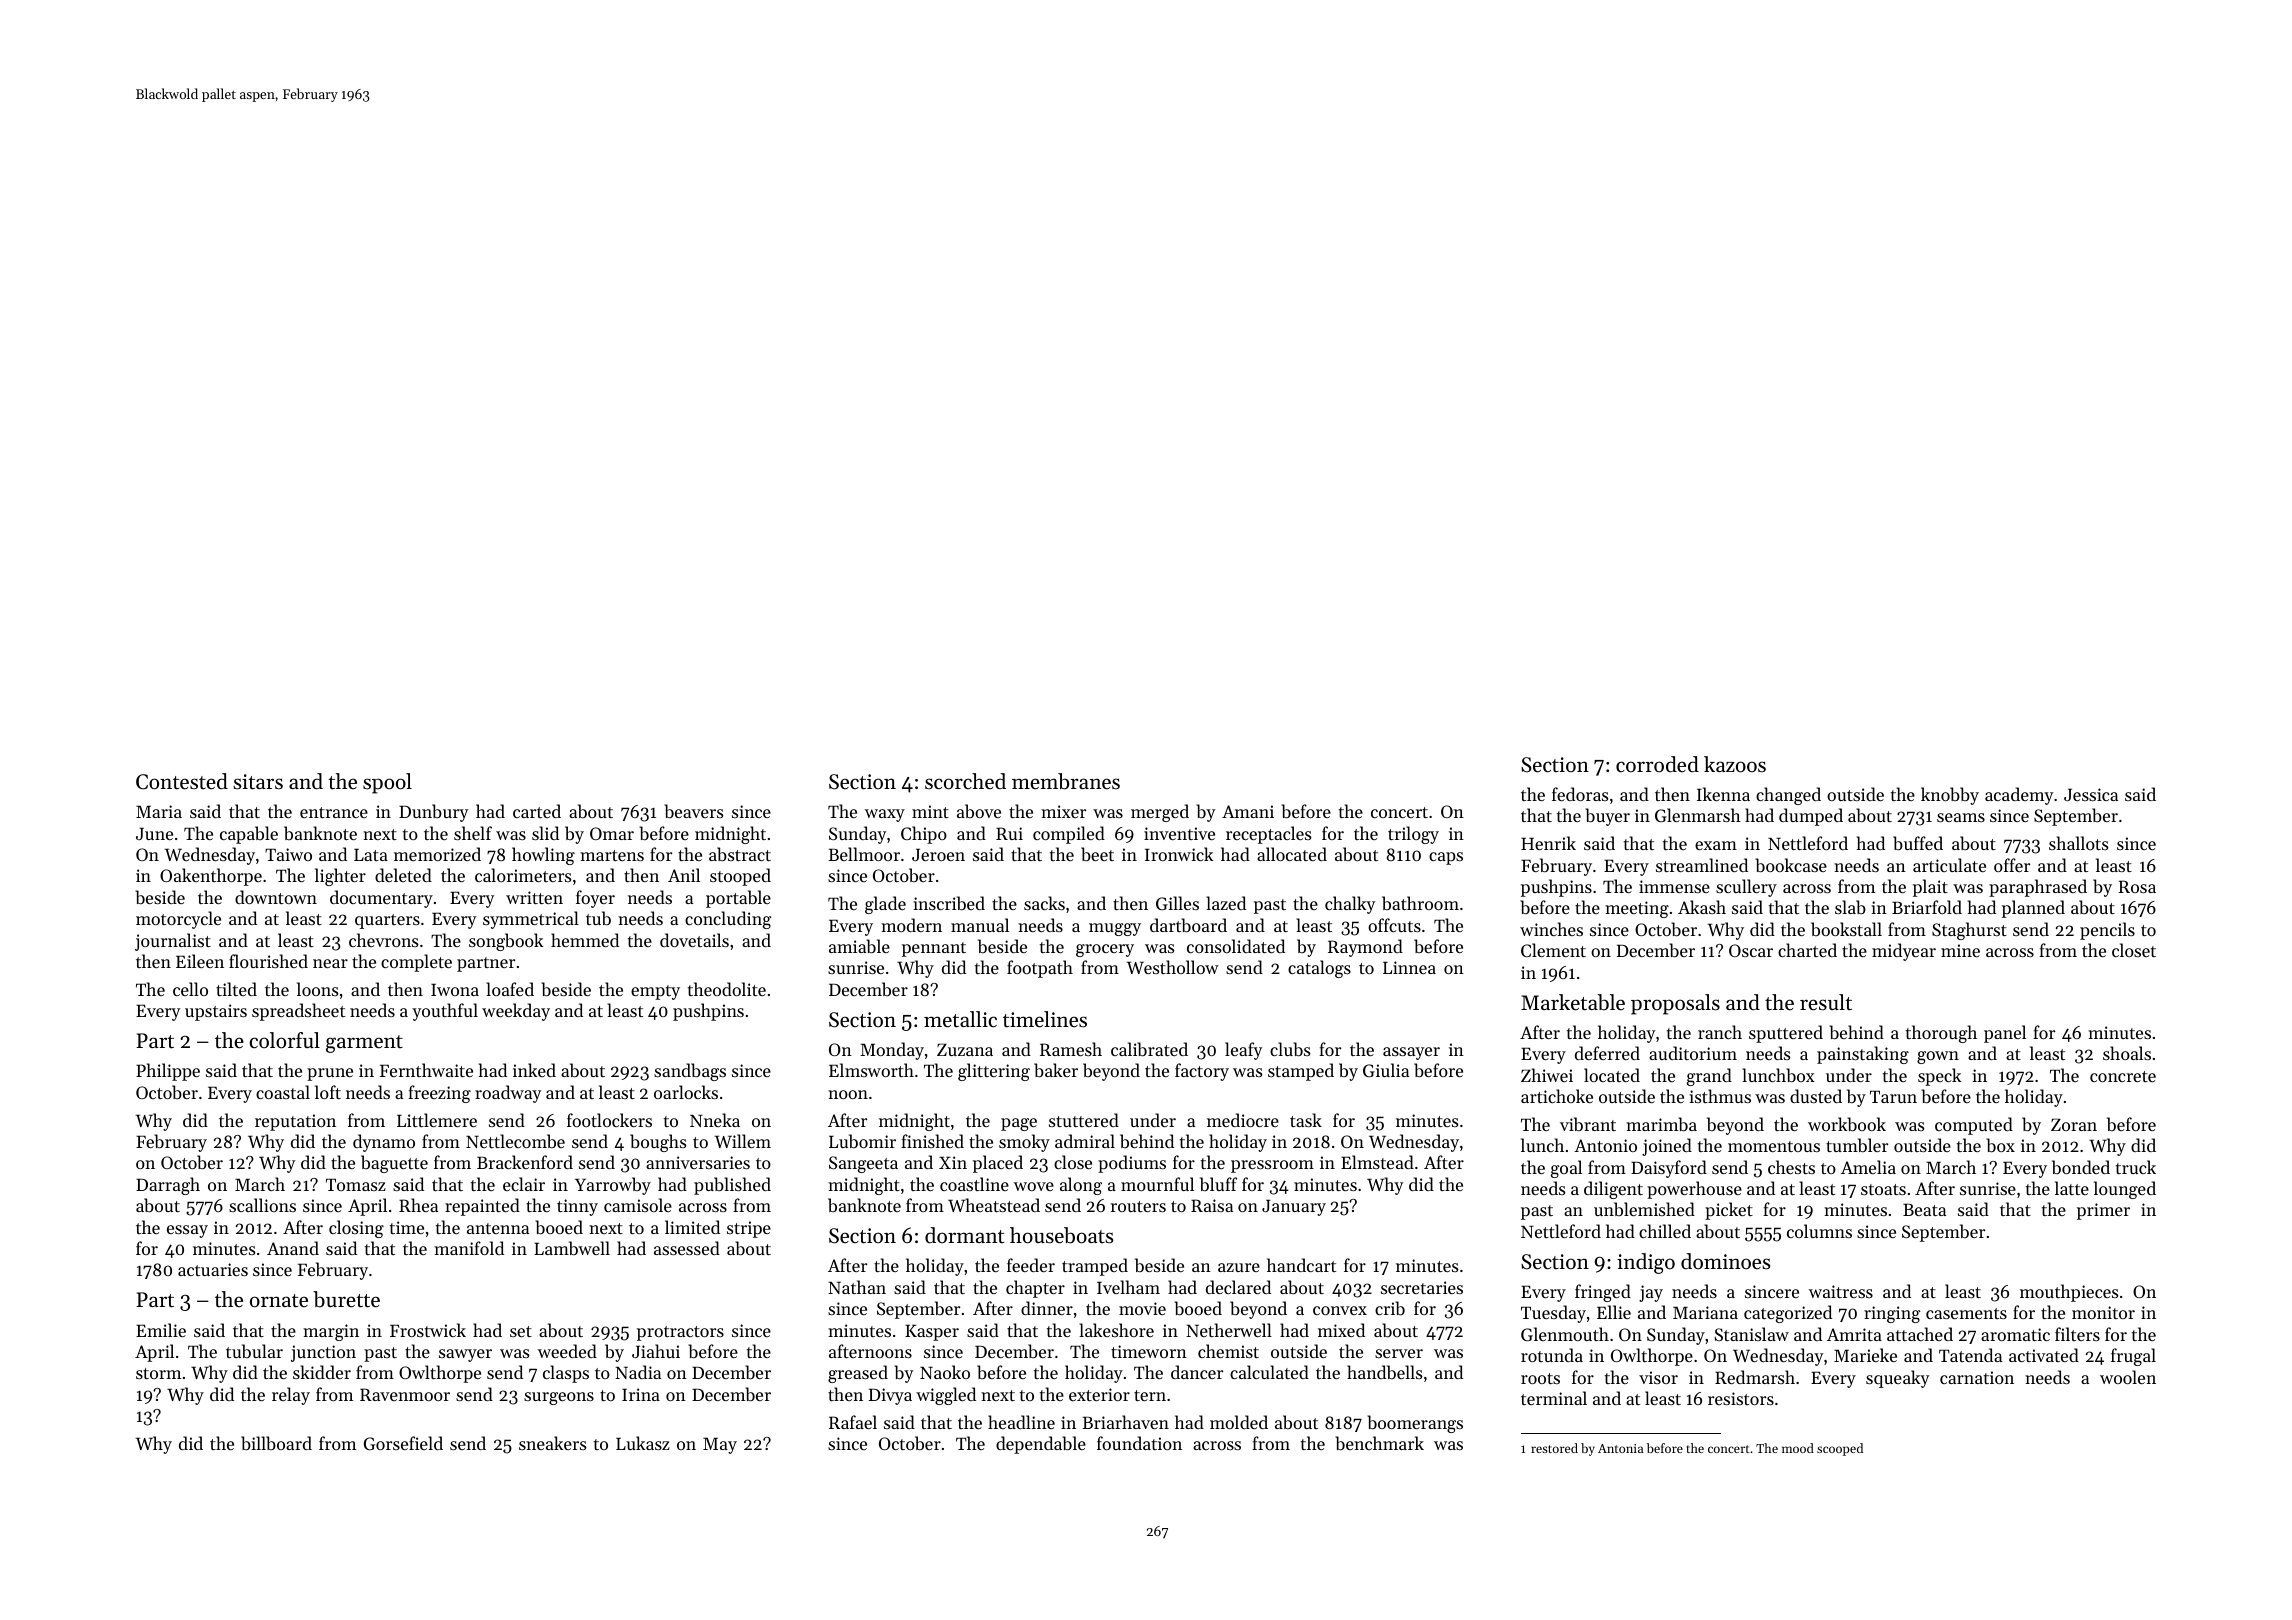 The height and width of the screenshot is (1620, 2292). Describe the element at coordinates (1413, 835) in the screenshot. I see `trilogy` at that location.
